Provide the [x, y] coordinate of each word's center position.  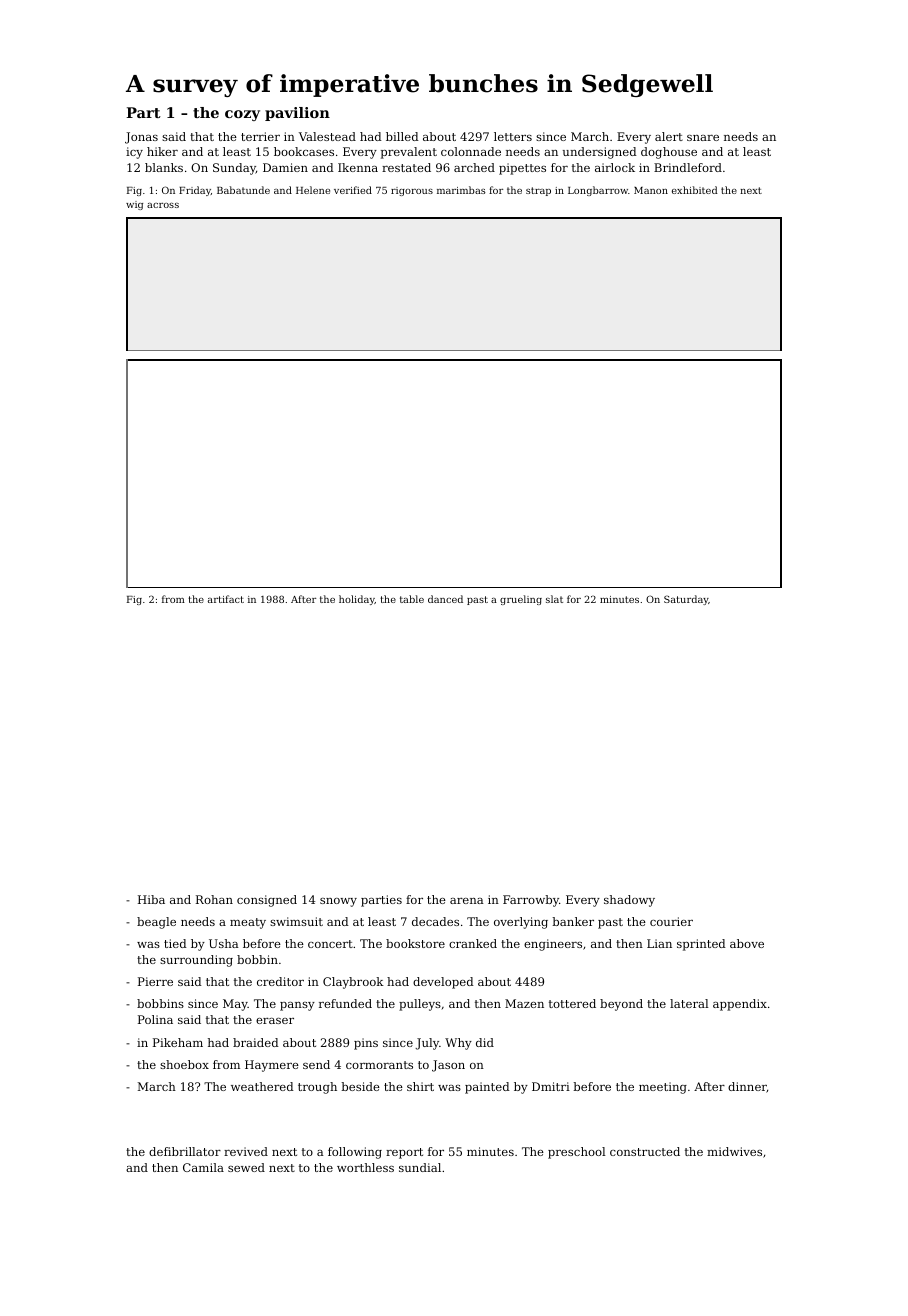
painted [487, 1088]
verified [353, 190]
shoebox [184, 1064]
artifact [226, 599]
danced [445, 599]
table [412, 599]
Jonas [141, 138]
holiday [357, 600]
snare [703, 138]
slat [554, 599]
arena [467, 901]
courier [671, 921]
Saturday [686, 600]
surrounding [196, 961]
